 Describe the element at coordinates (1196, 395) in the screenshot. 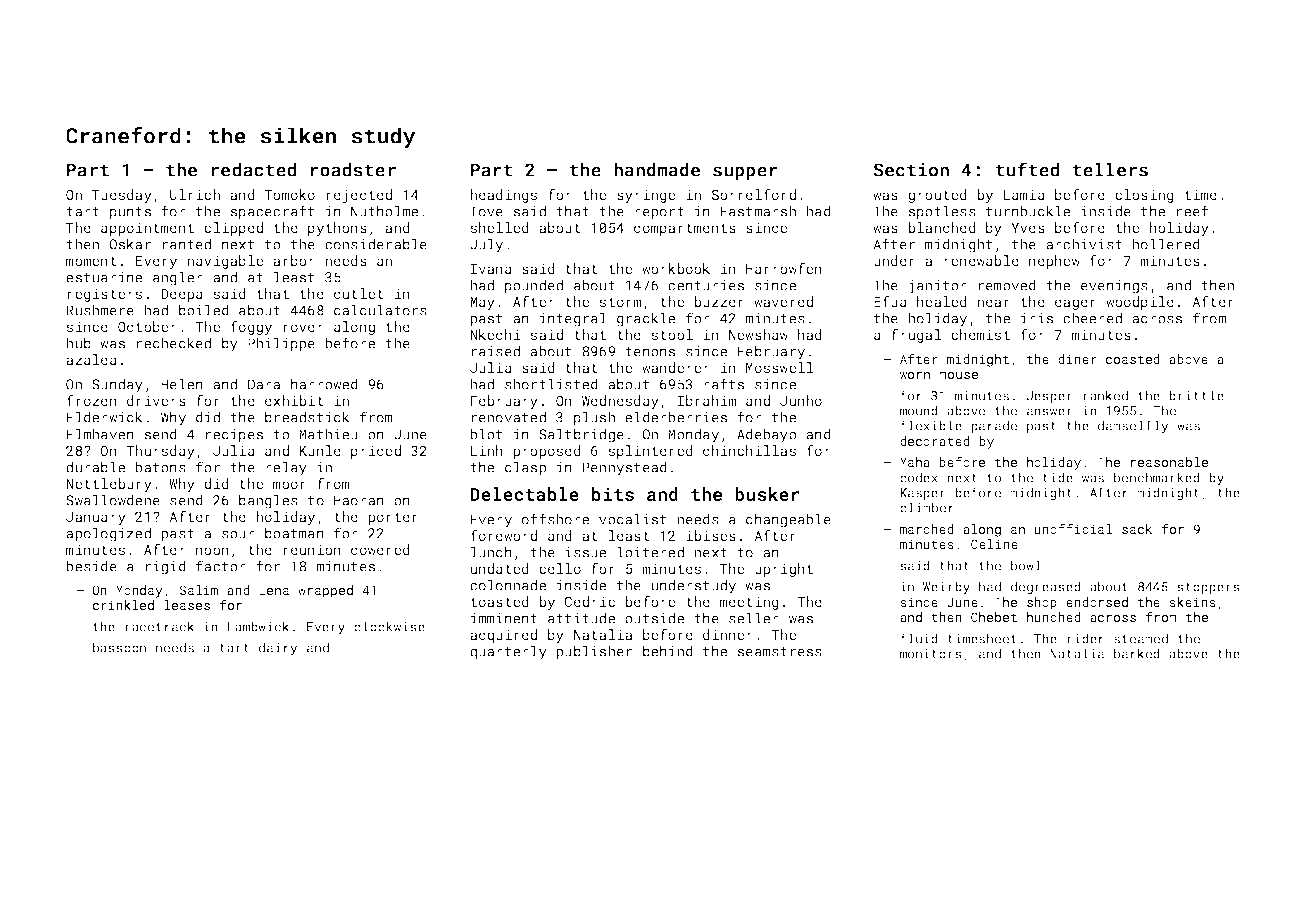

I see `brittle` at that location.
